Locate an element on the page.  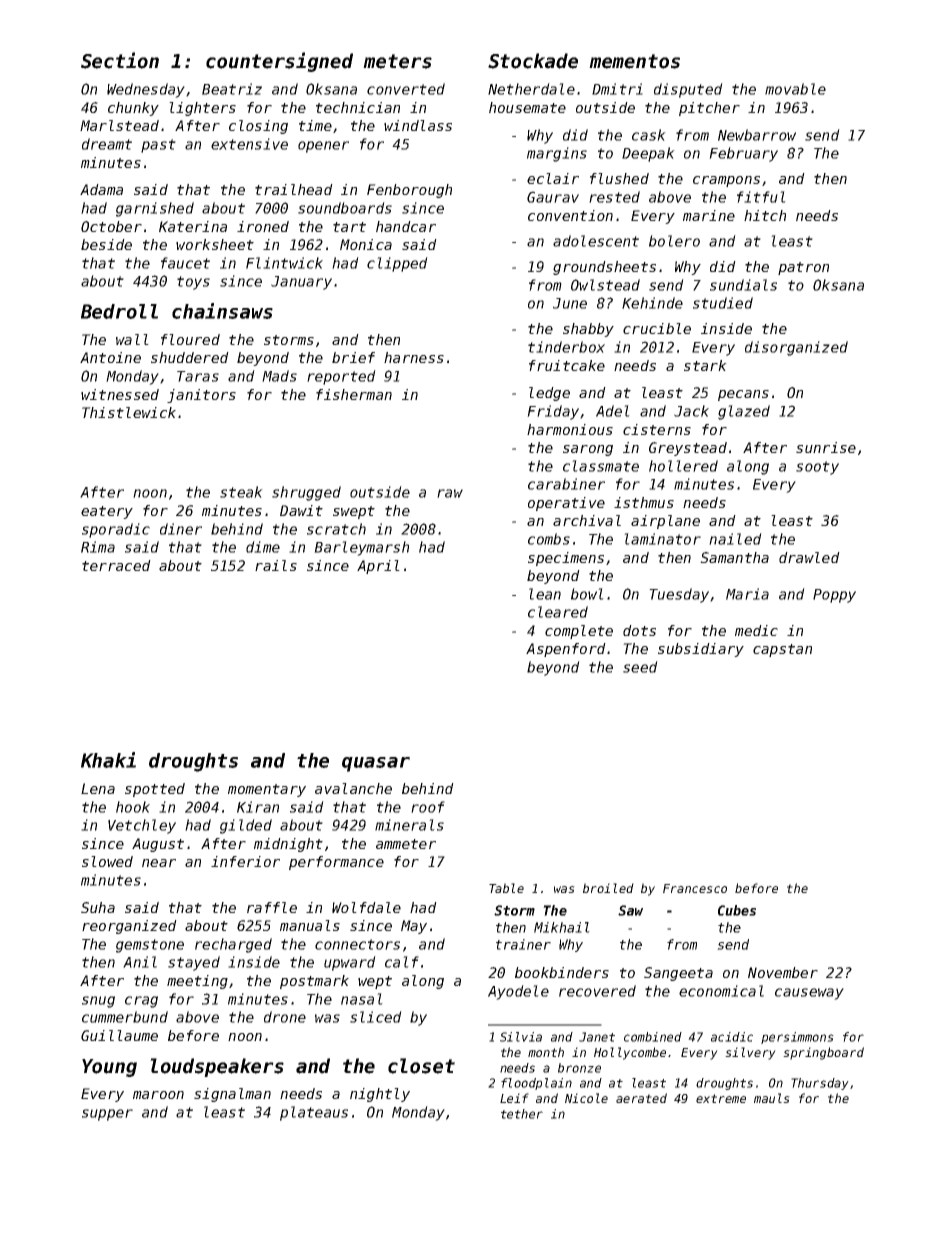
acidic is located at coordinates (732, 1037).
